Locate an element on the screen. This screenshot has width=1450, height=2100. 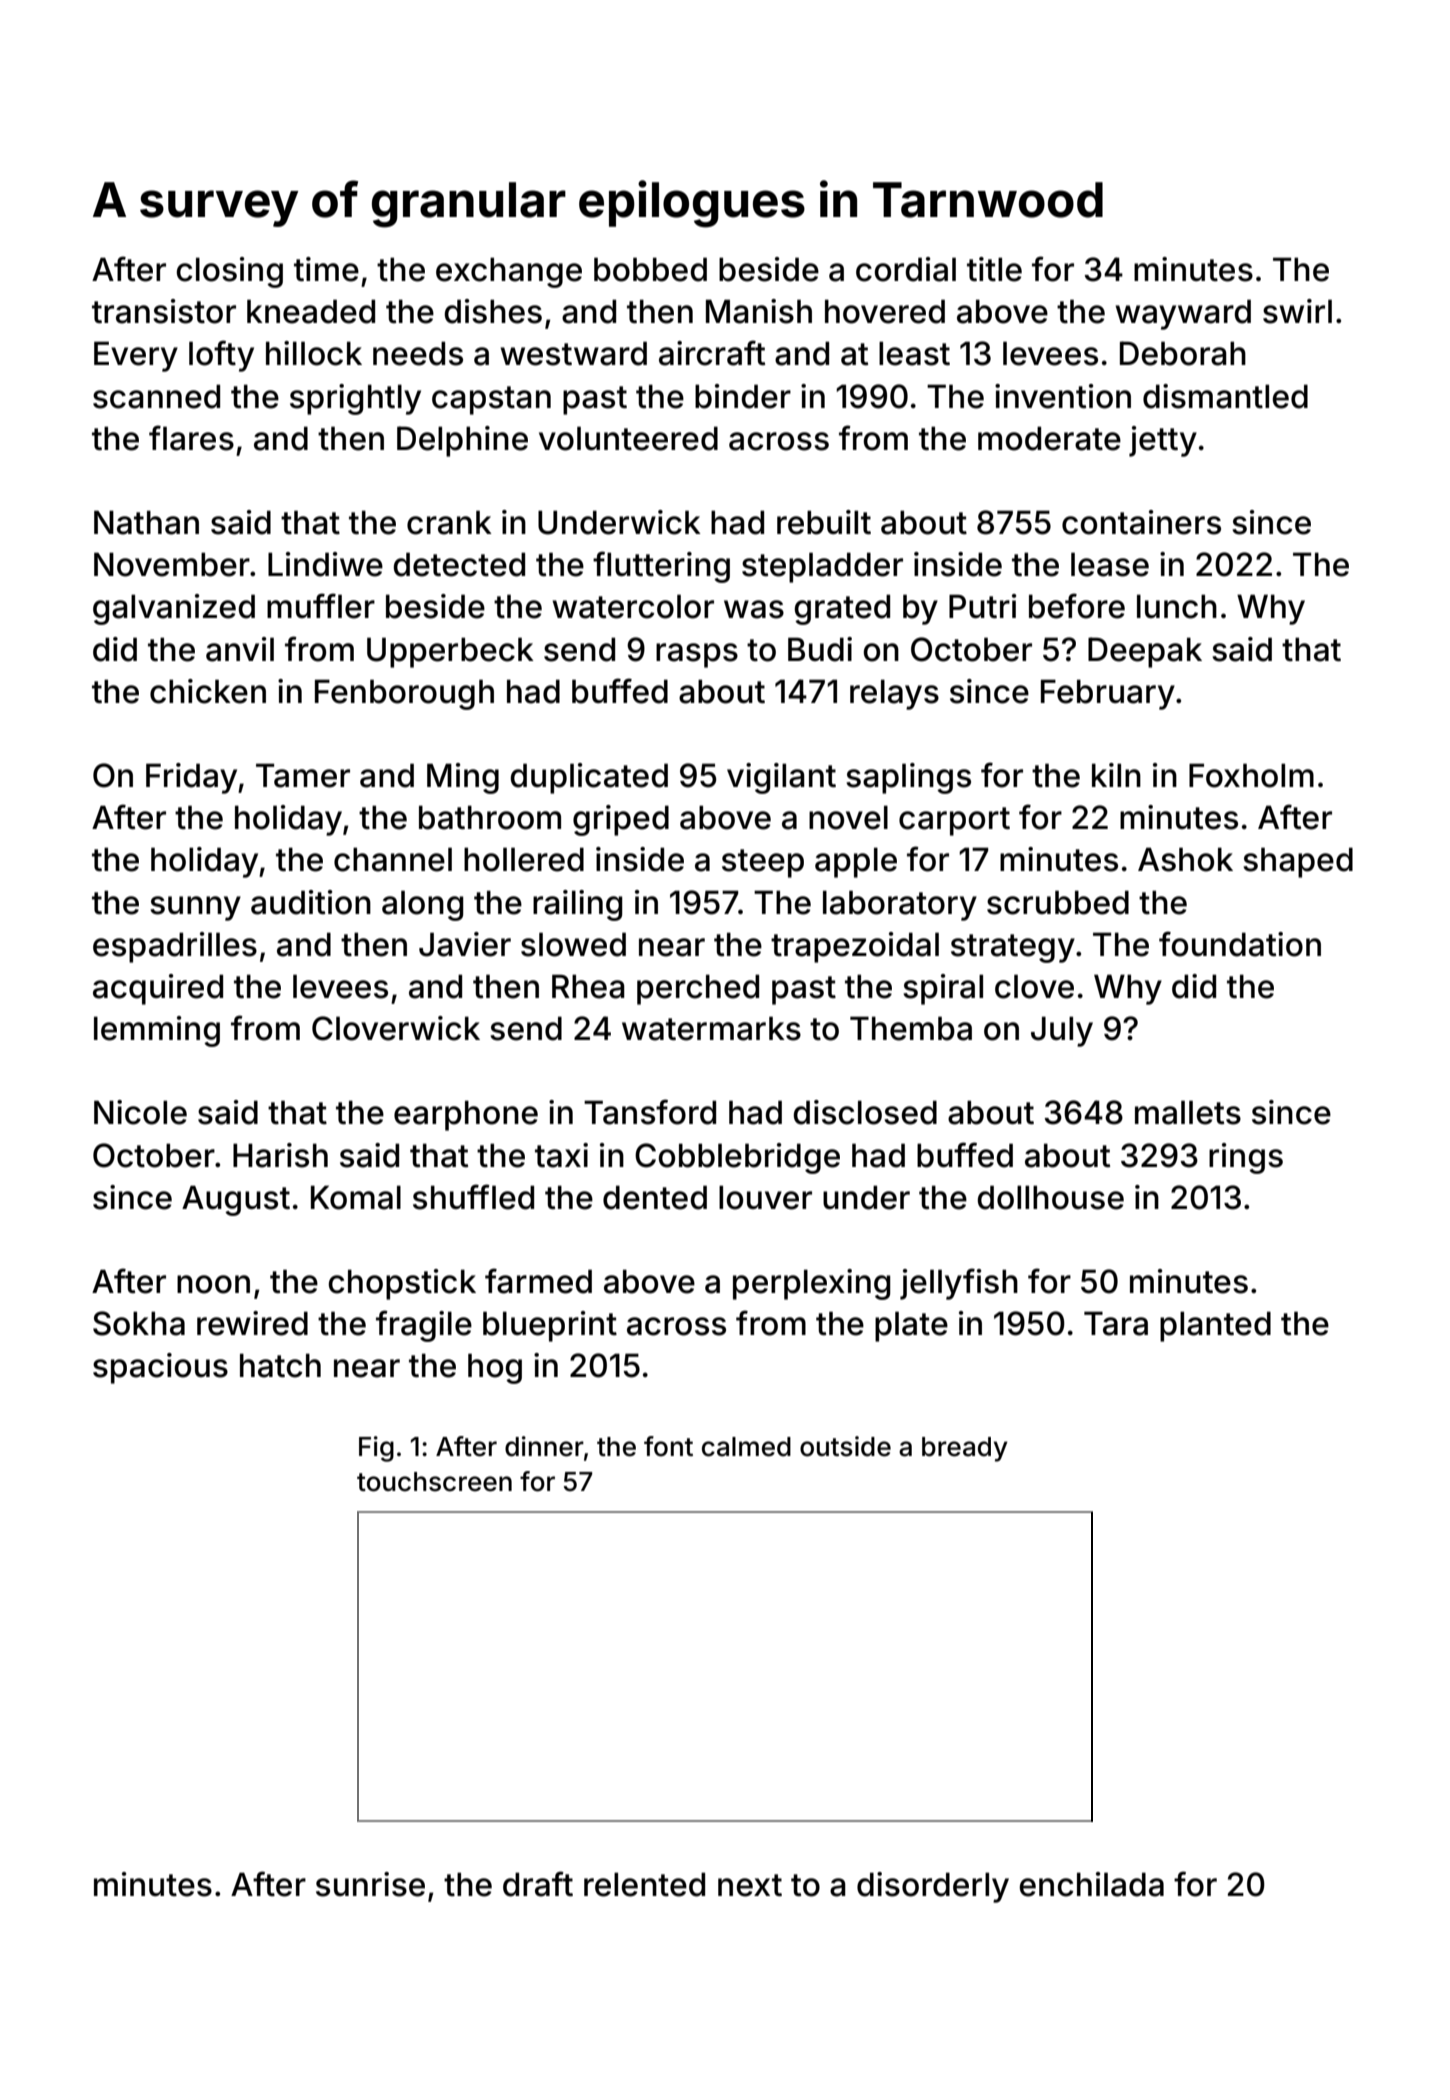
cordial is located at coordinates (906, 269).
